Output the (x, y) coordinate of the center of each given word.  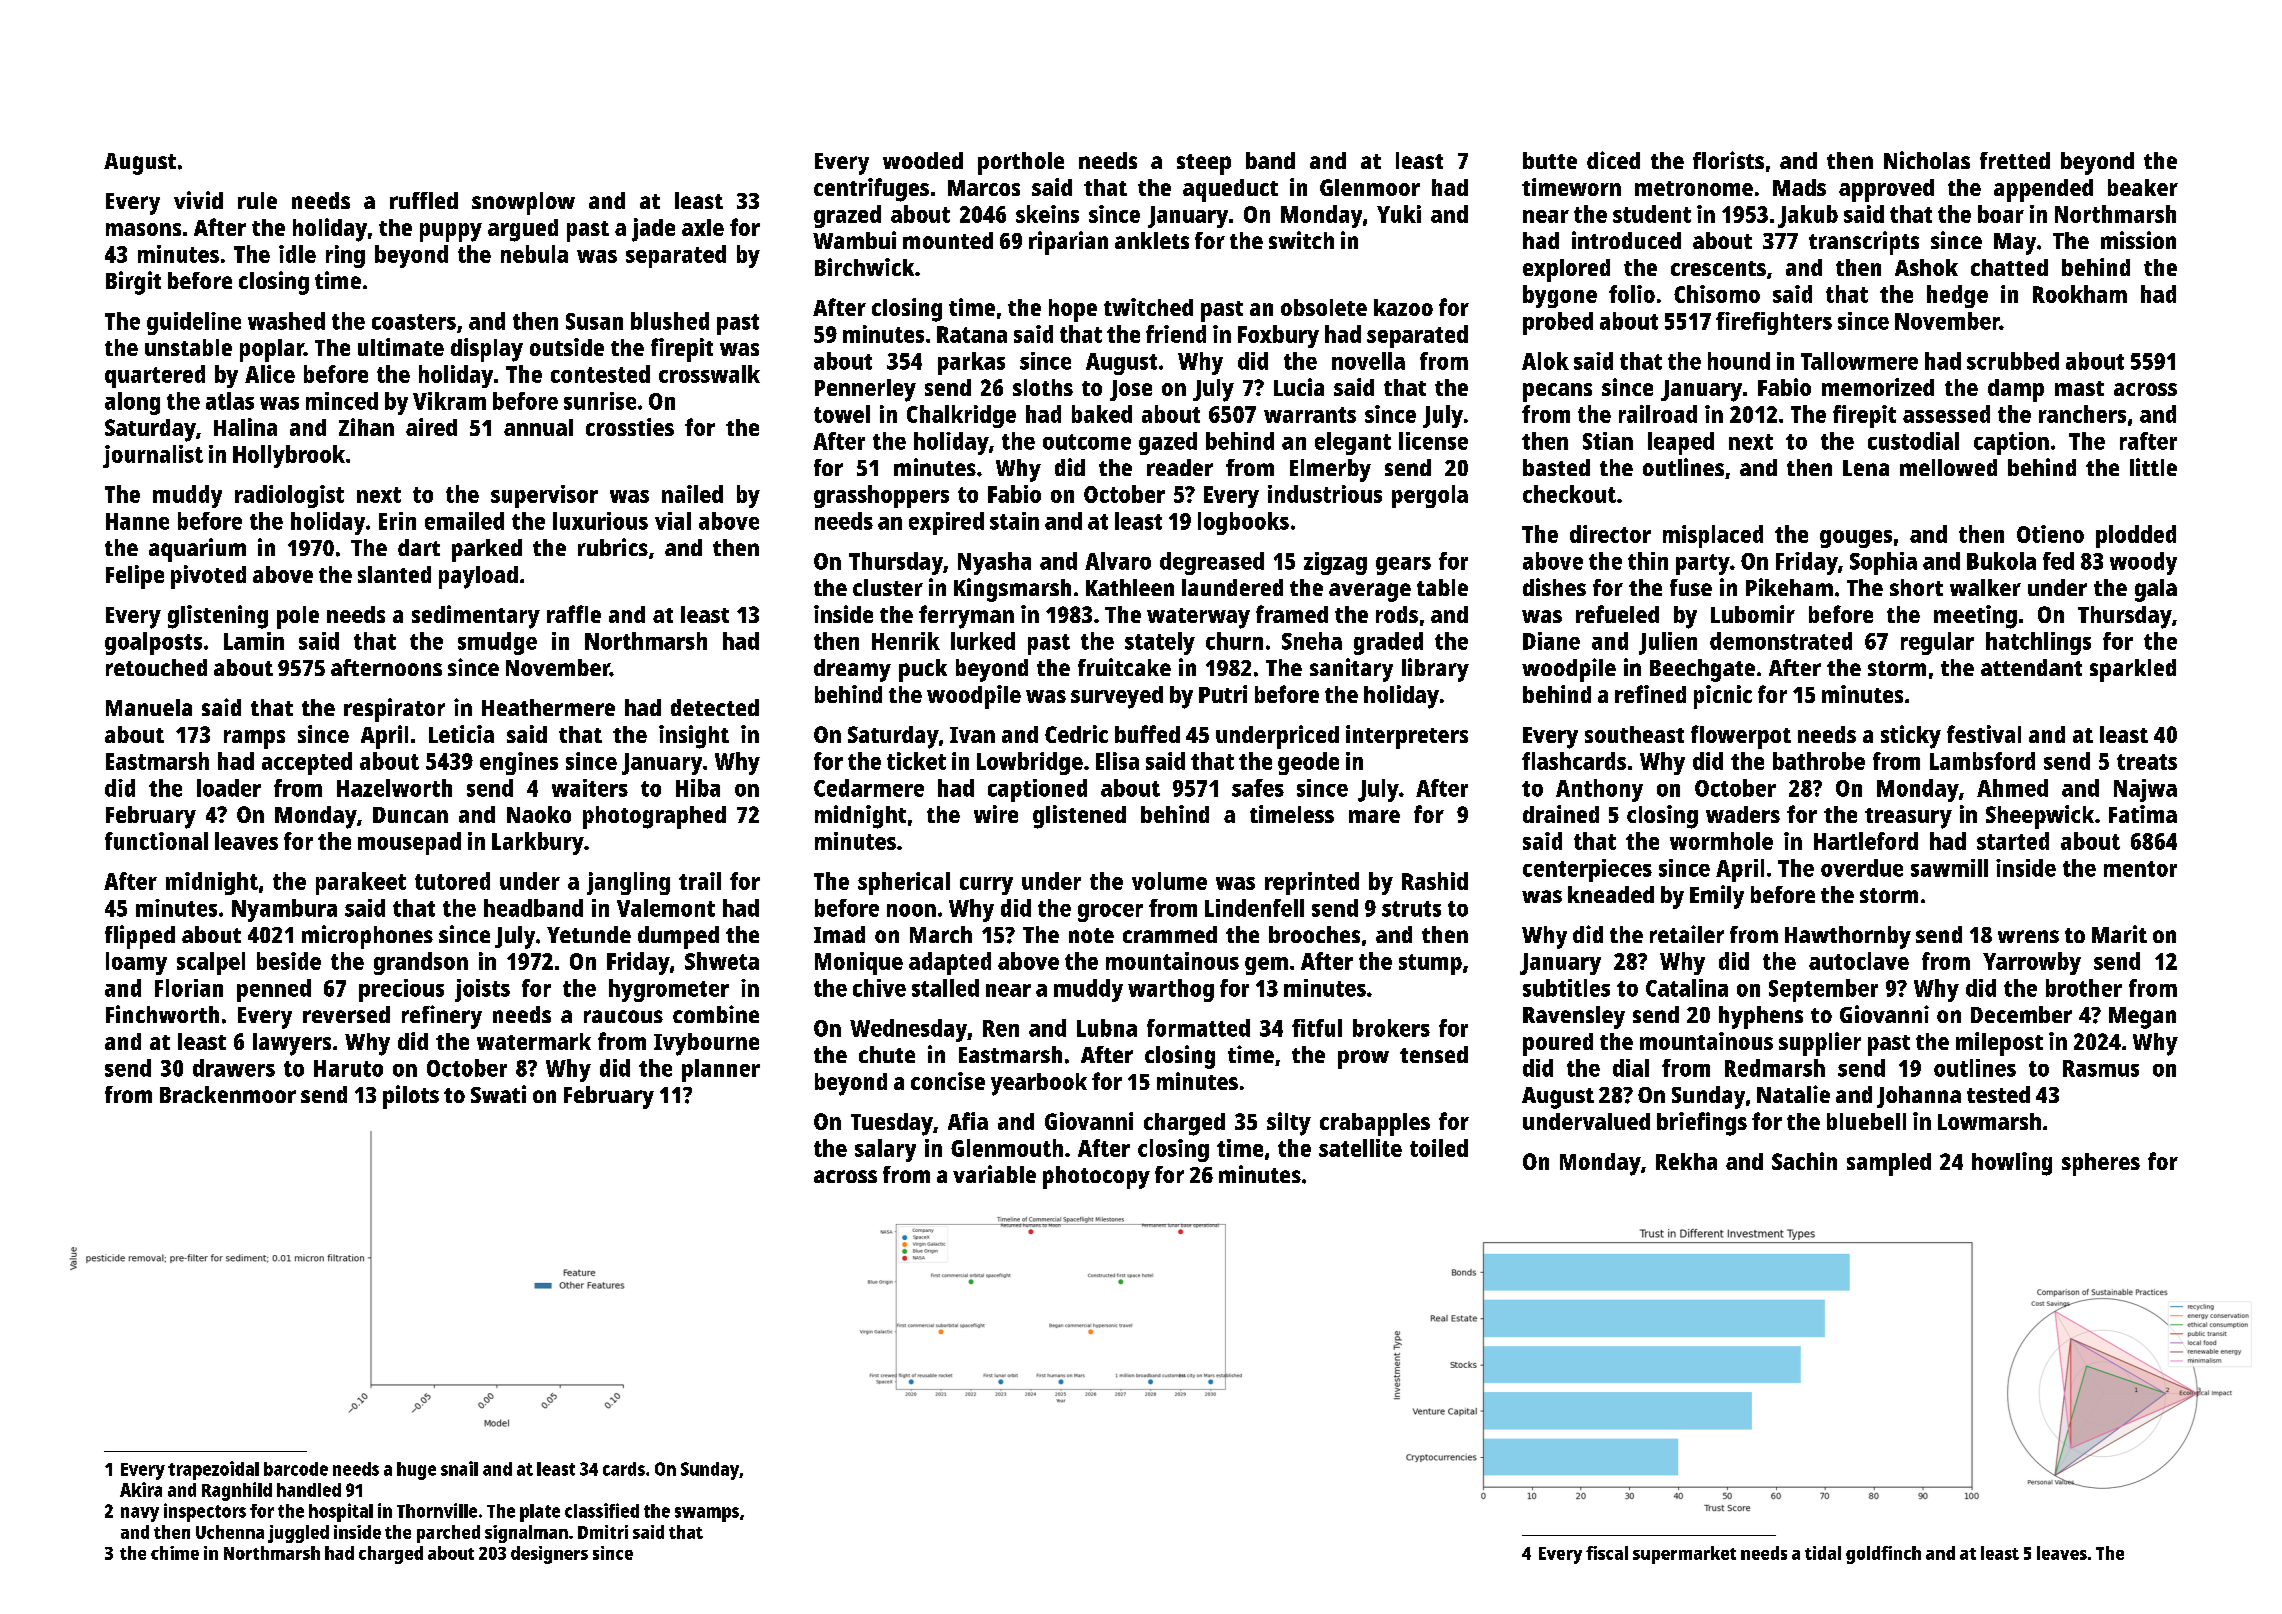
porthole (1021, 163)
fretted (2015, 160)
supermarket (1684, 1555)
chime (175, 1553)
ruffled (424, 200)
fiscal (1607, 1553)
